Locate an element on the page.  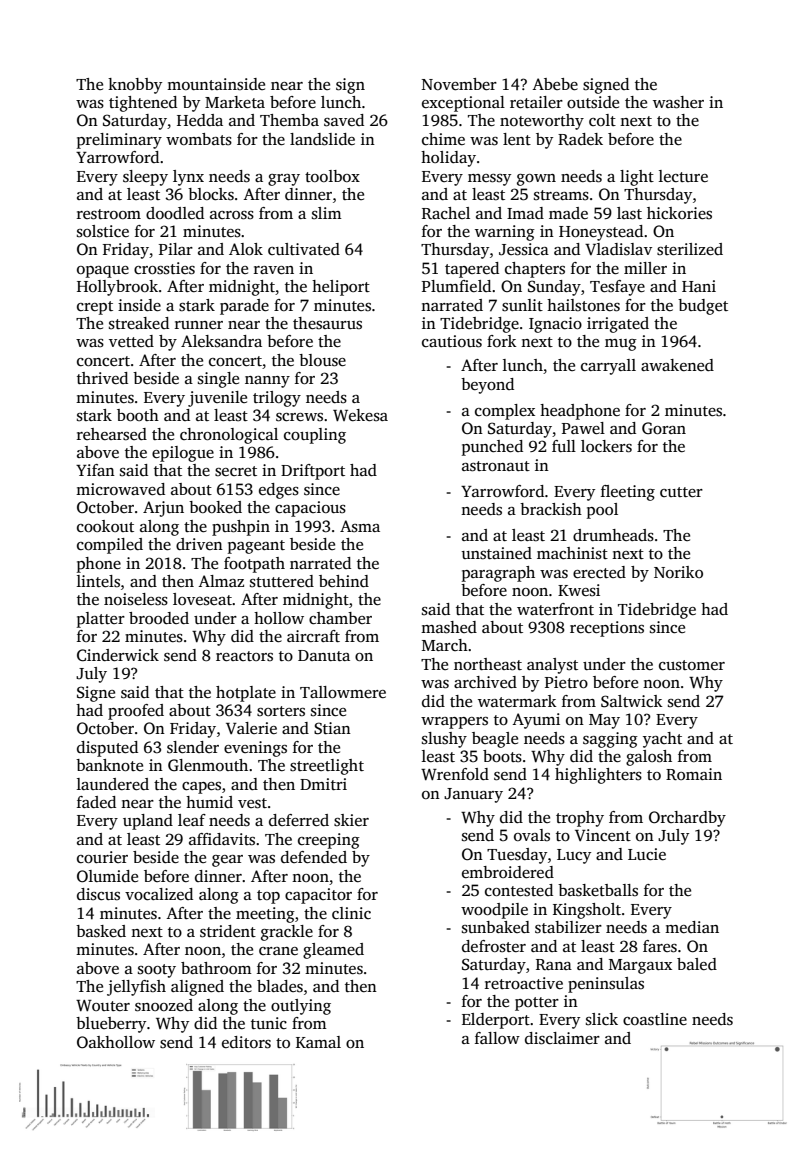
carryall is located at coordinates (608, 367).
